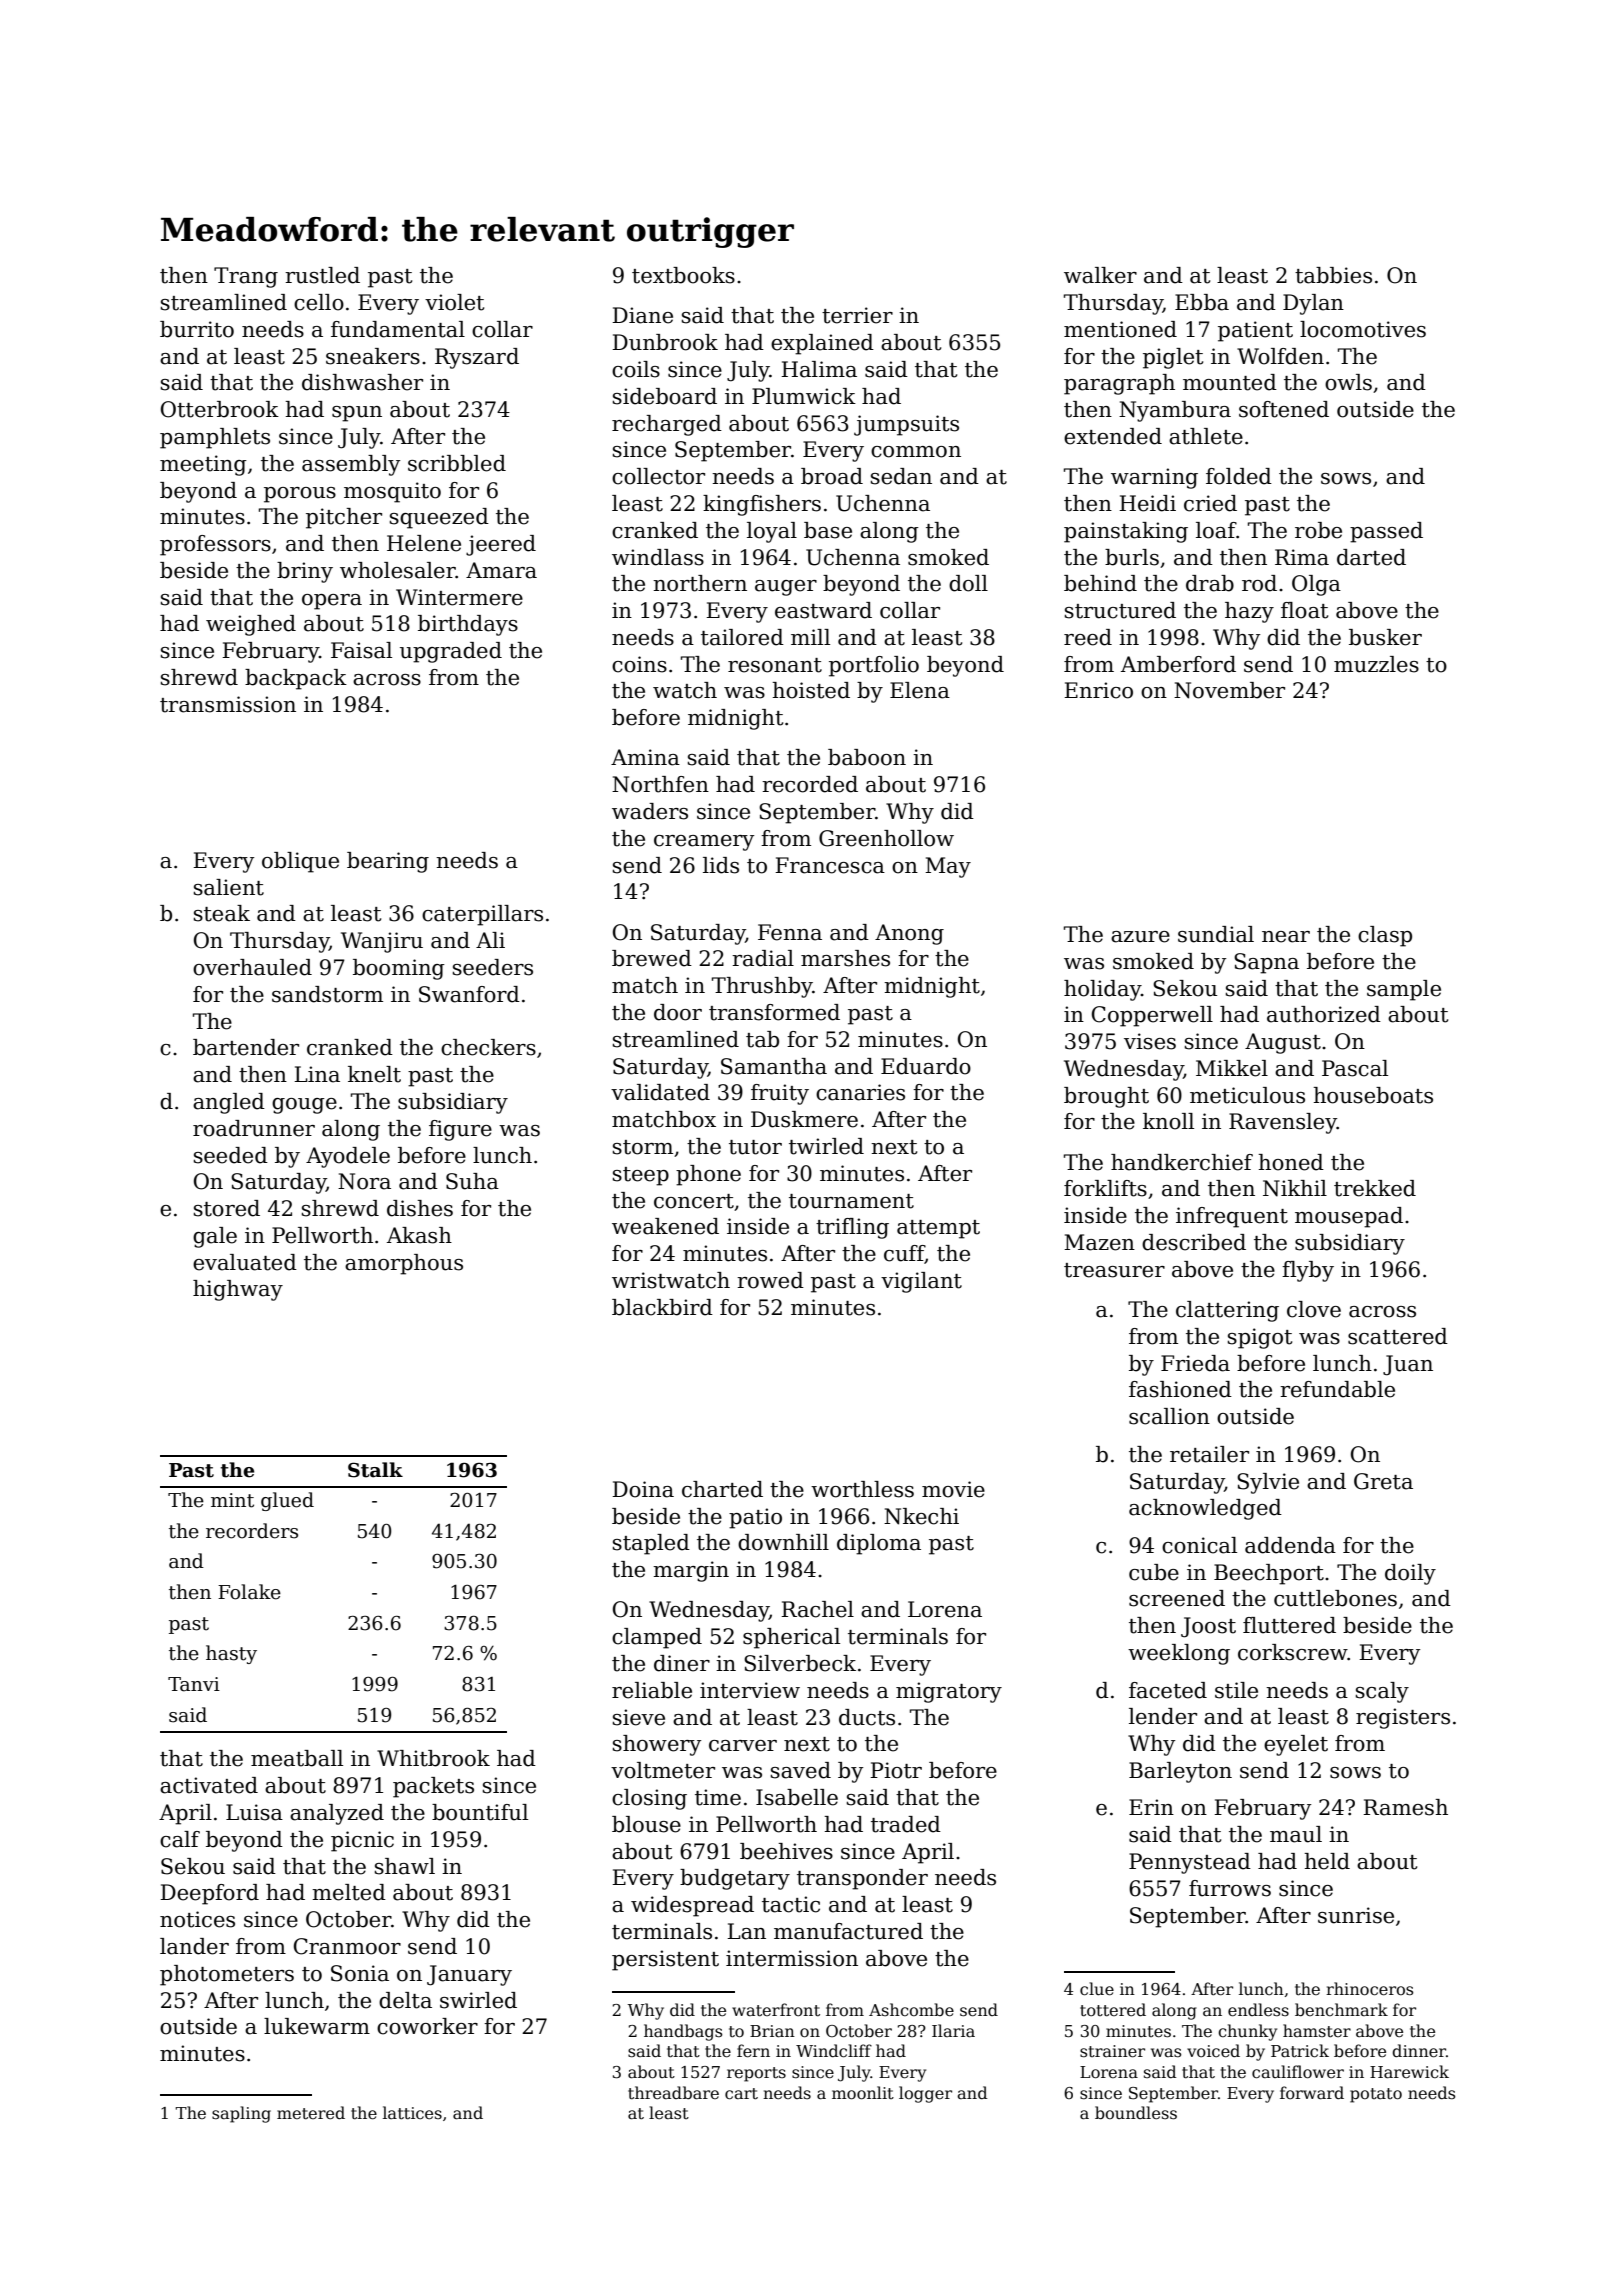 The height and width of the screenshot is (2292, 1620). I want to click on photometers, so click(227, 1975).
